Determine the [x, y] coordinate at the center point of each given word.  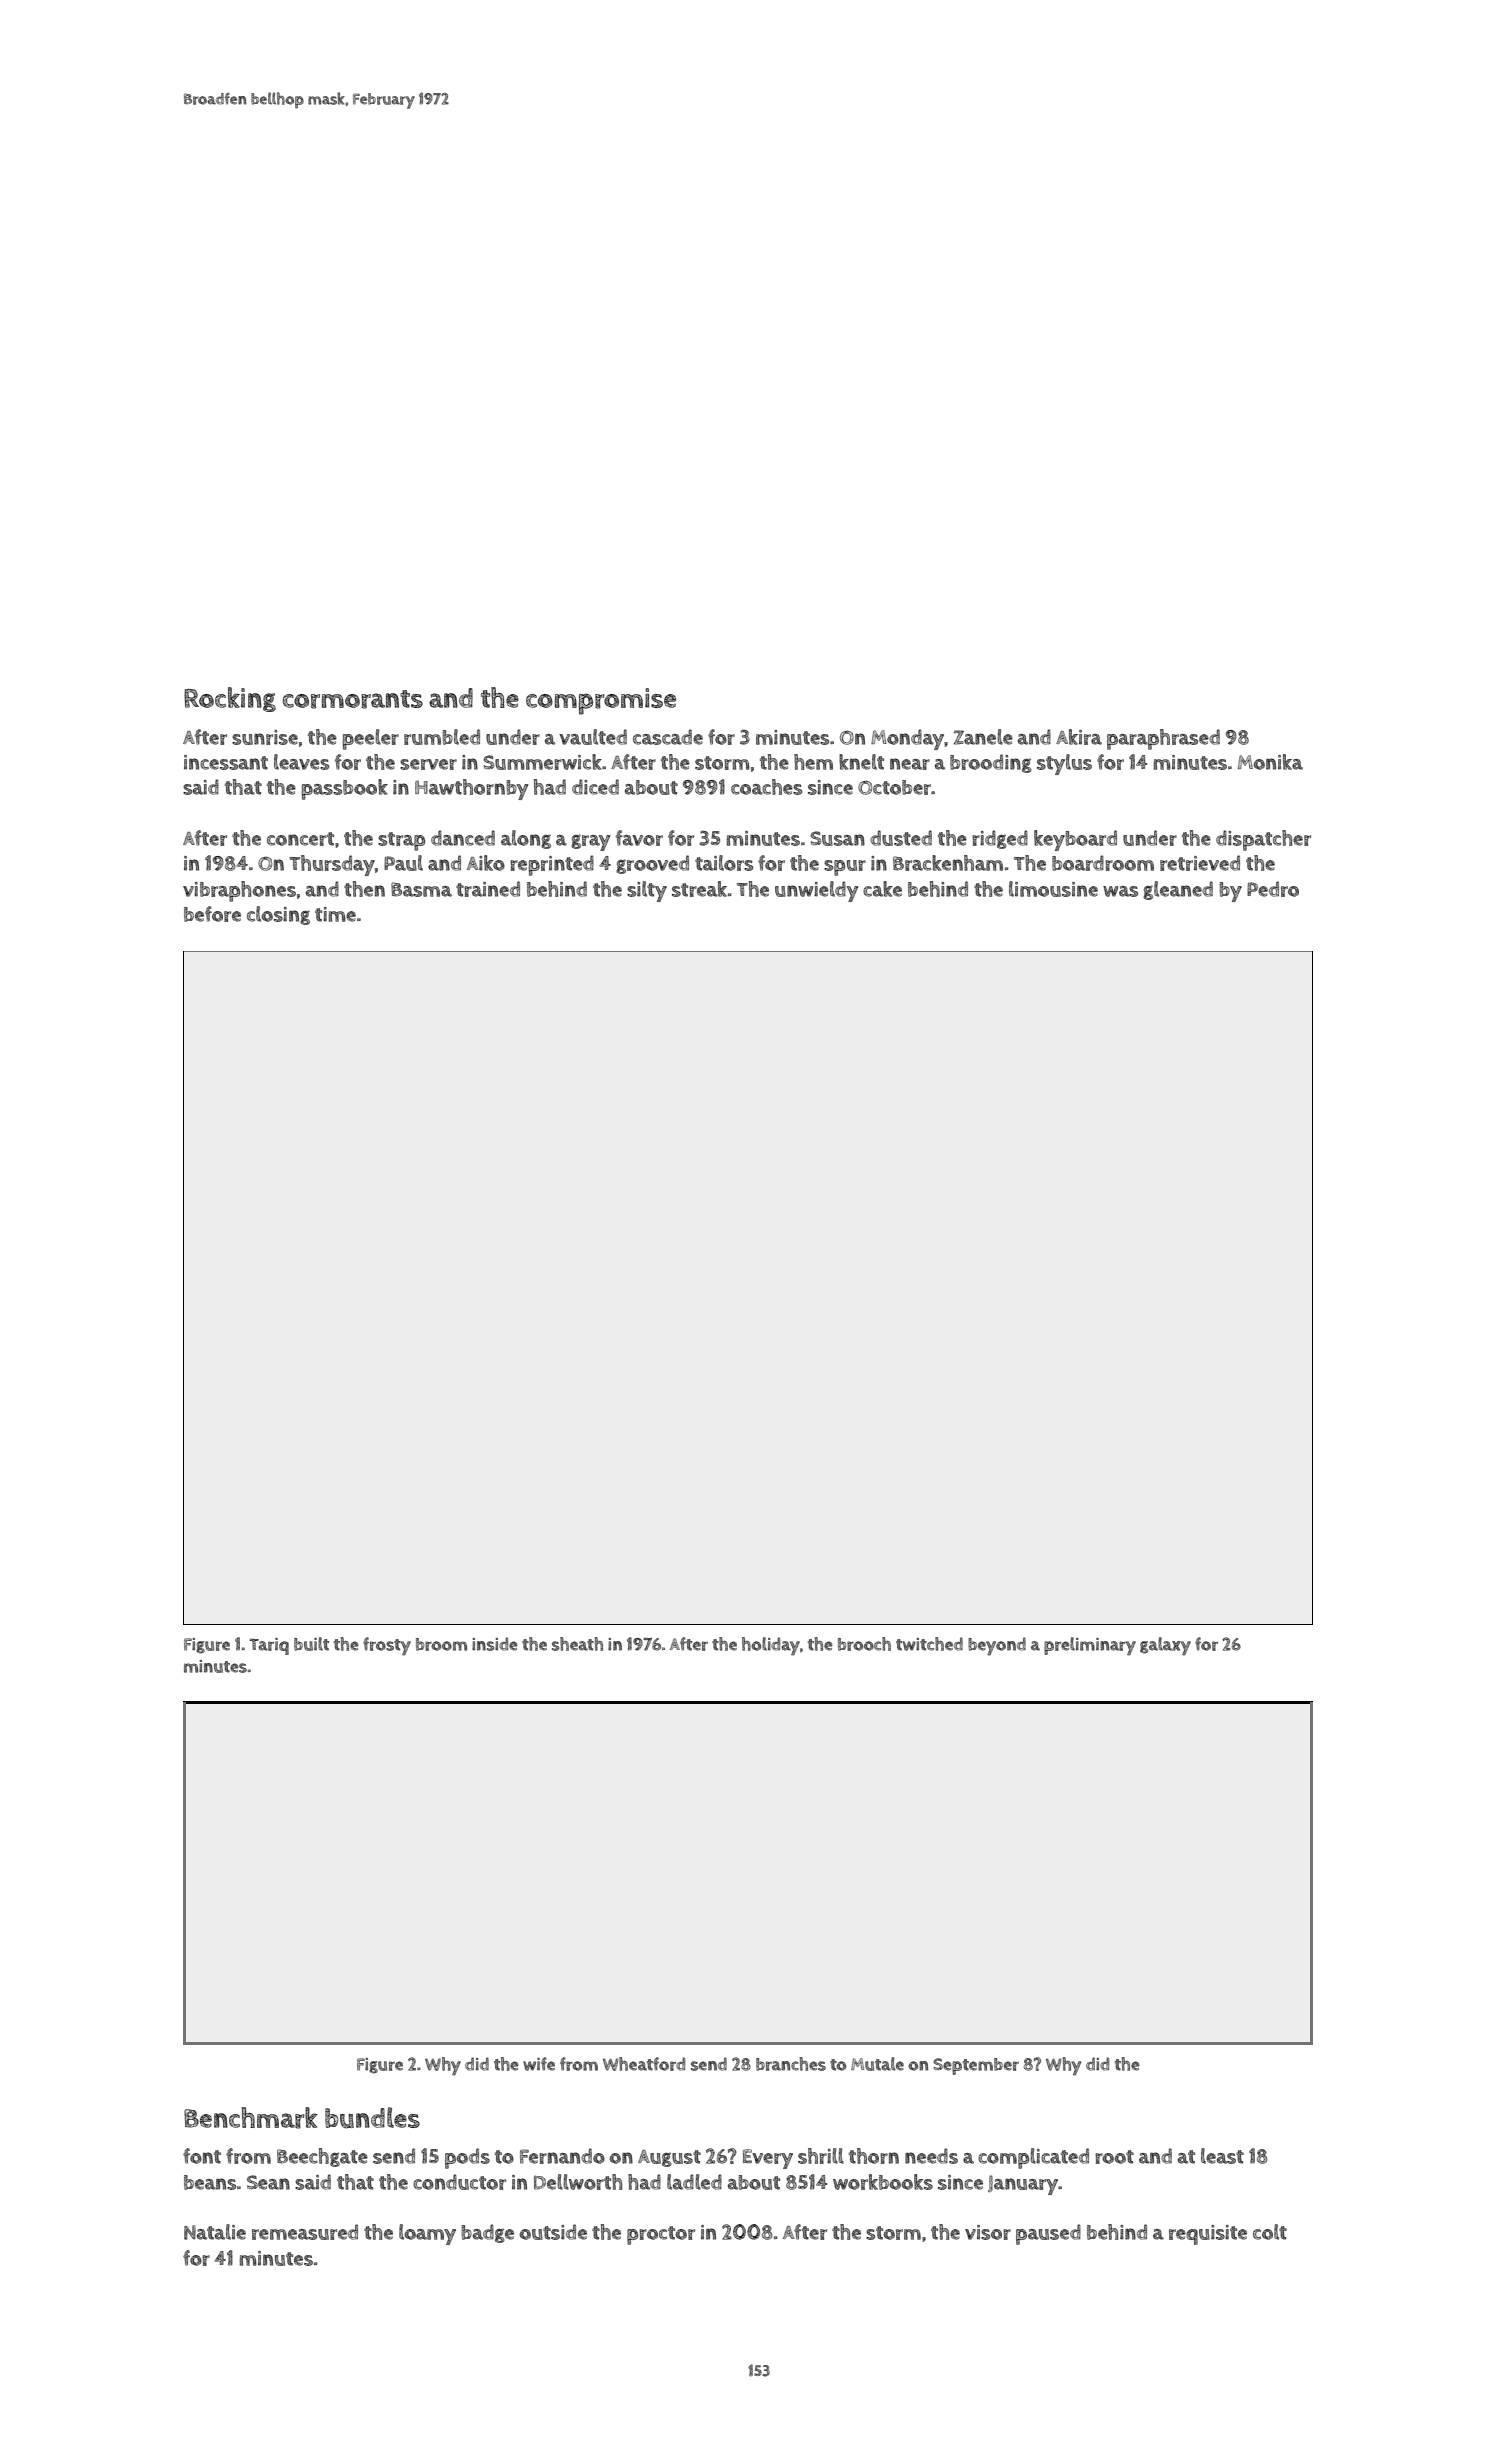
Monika [1270, 762]
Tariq [269, 1646]
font [202, 2156]
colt [1270, 2232]
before [212, 914]
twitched [929, 1644]
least [1222, 2156]
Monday [907, 739]
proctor [661, 2235]
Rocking [230, 699]
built [311, 1644]
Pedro [1273, 889]
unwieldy [817, 891]
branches [791, 2064]
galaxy [1165, 1646]
